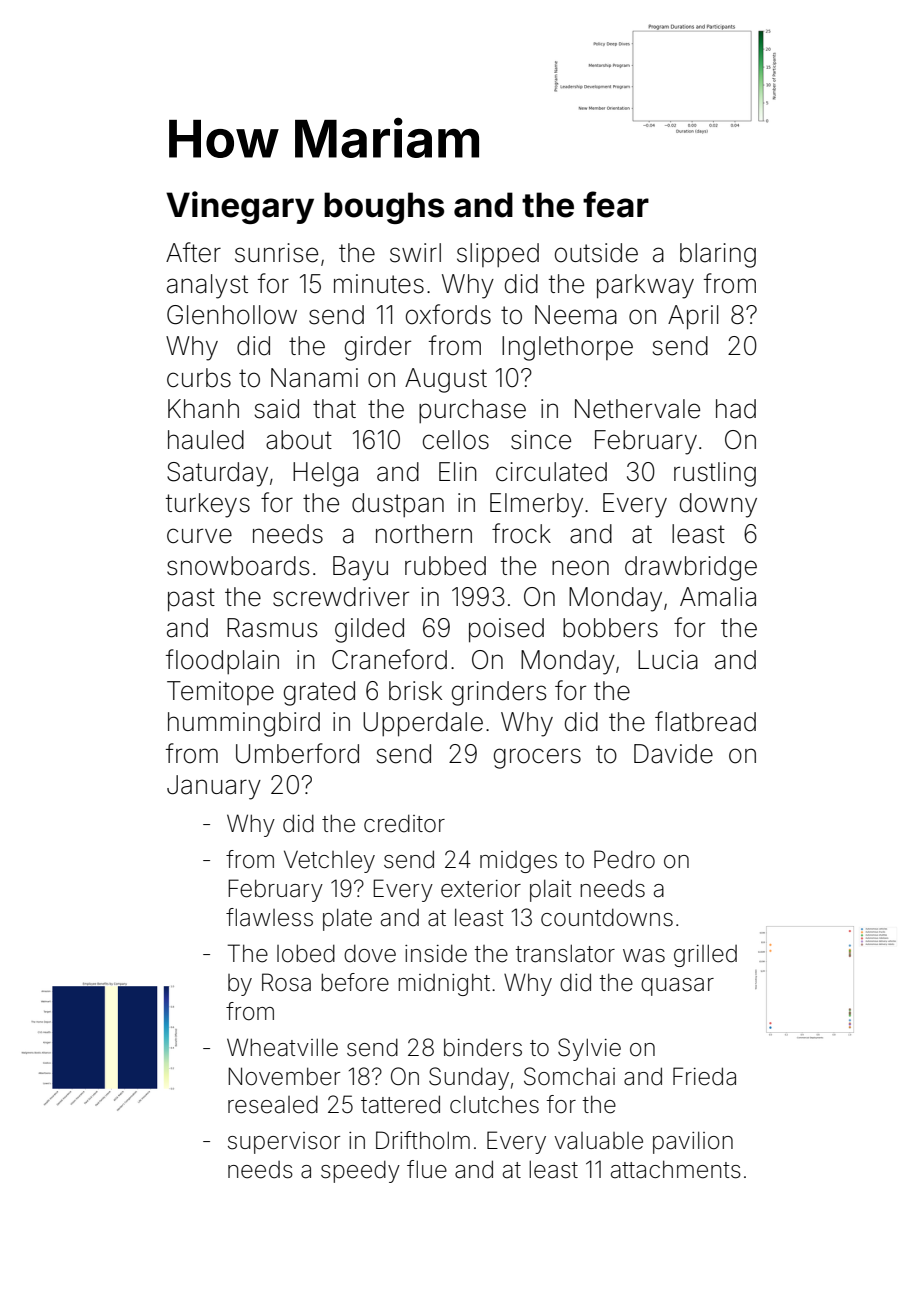 The image size is (924, 1311). I want to click on Glenhollow, so click(232, 315).
